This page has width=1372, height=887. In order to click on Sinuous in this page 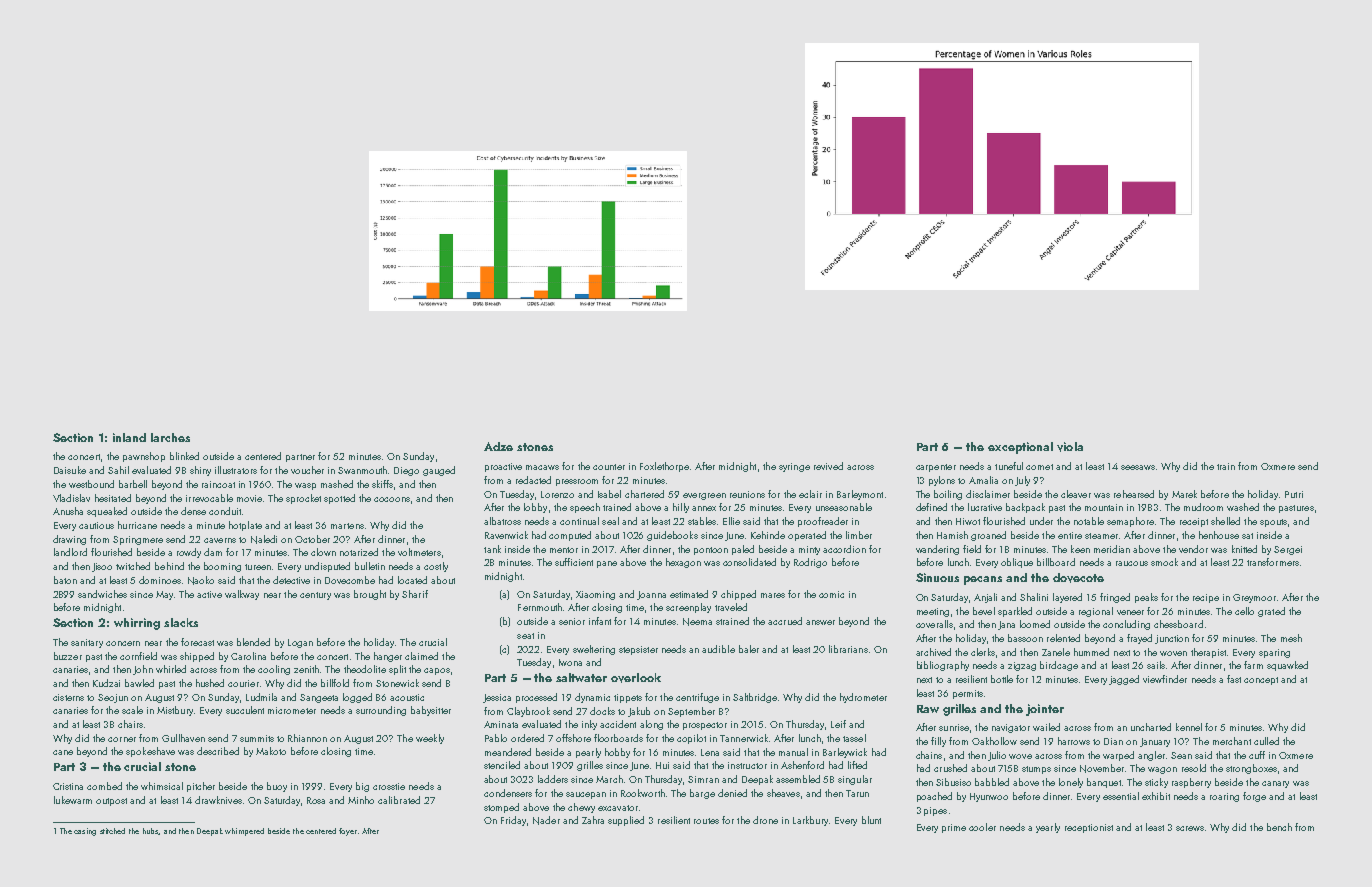, I will do `click(937, 577)`.
